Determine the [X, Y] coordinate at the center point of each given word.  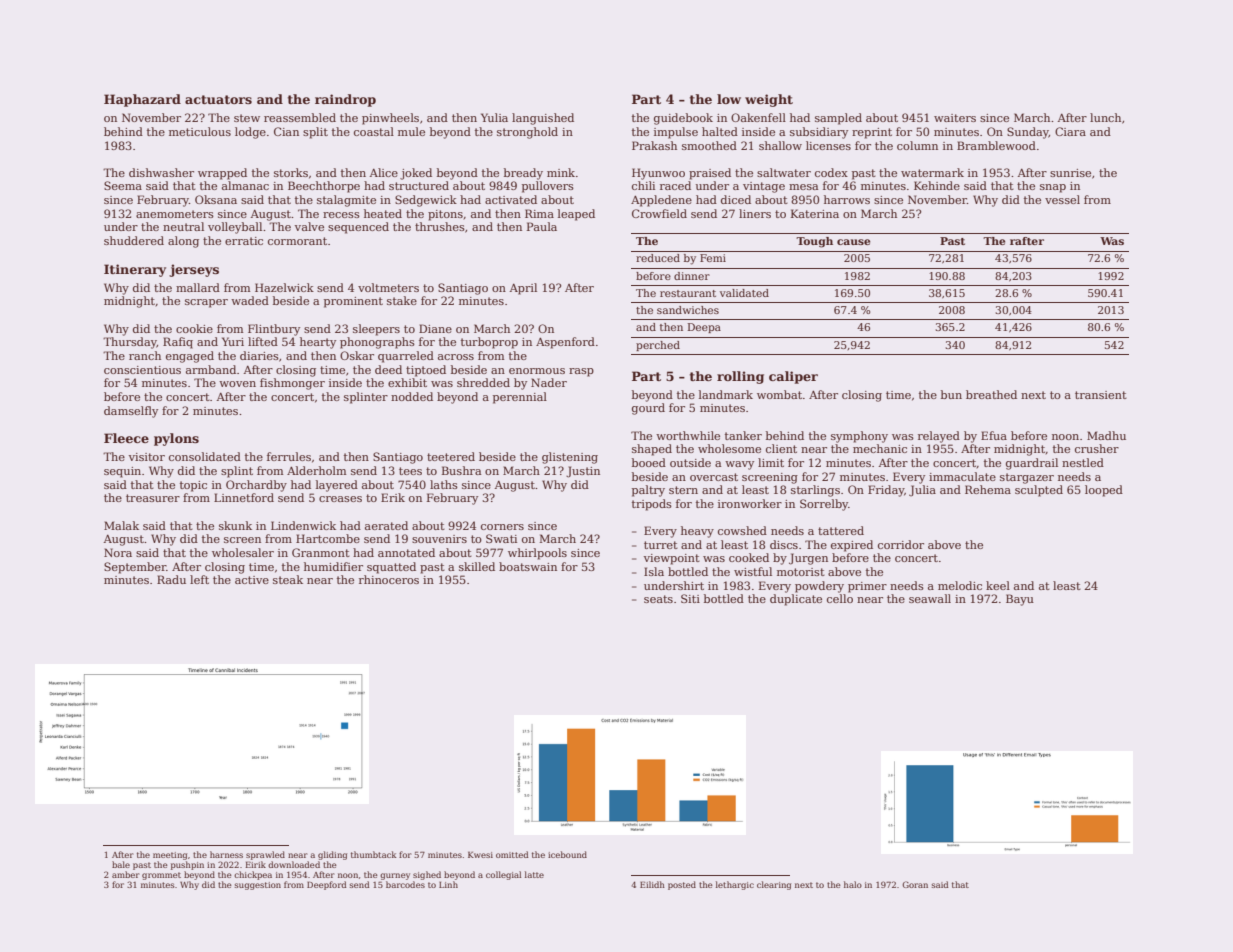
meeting [170, 856]
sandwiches [688, 310]
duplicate [796, 600]
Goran [915, 884]
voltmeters [388, 287]
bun [951, 394]
